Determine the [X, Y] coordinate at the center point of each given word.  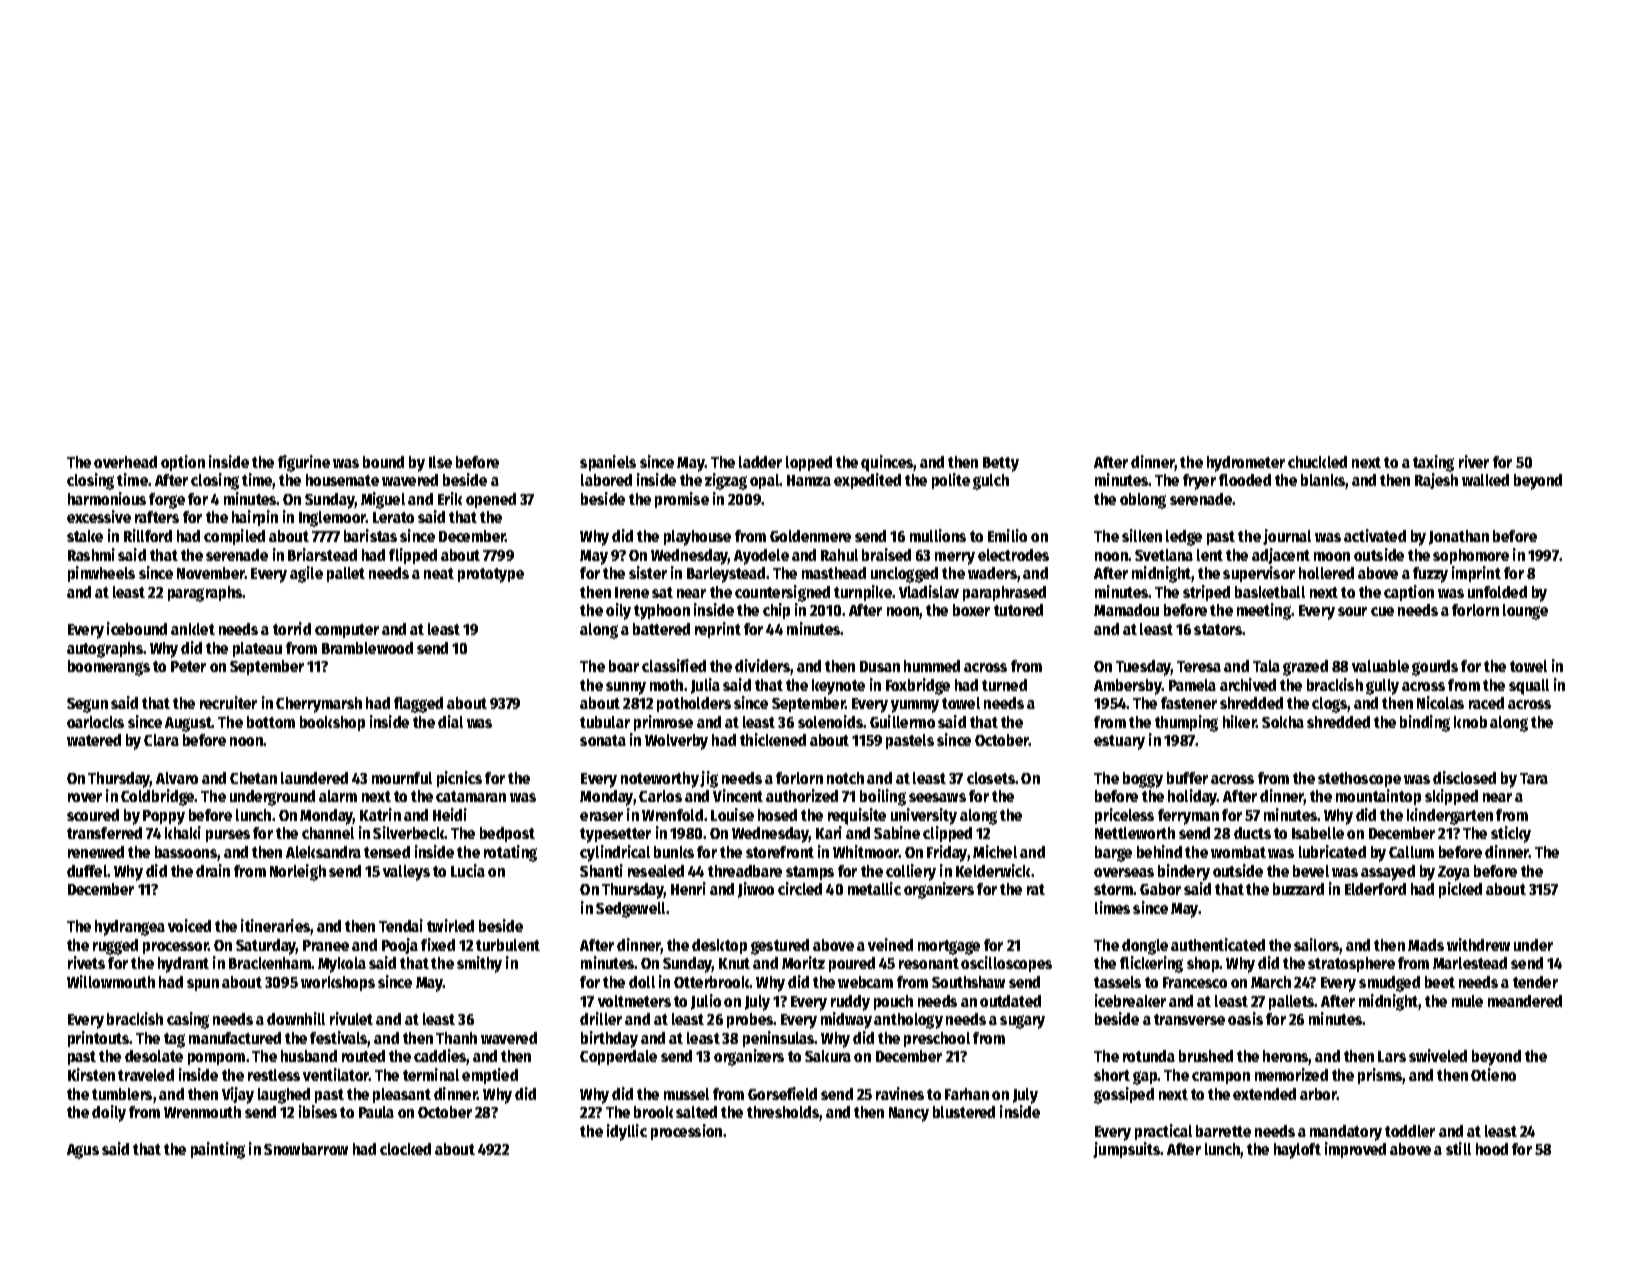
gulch [991, 482]
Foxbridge [918, 686]
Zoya [1454, 873]
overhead [125, 462]
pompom [216, 1059]
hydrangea [130, 928]
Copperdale [618, 1057]
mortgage [949, 947]
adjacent [1281, 556]
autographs [105, 650]
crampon [1221, 1078]
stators [1218, 629]
